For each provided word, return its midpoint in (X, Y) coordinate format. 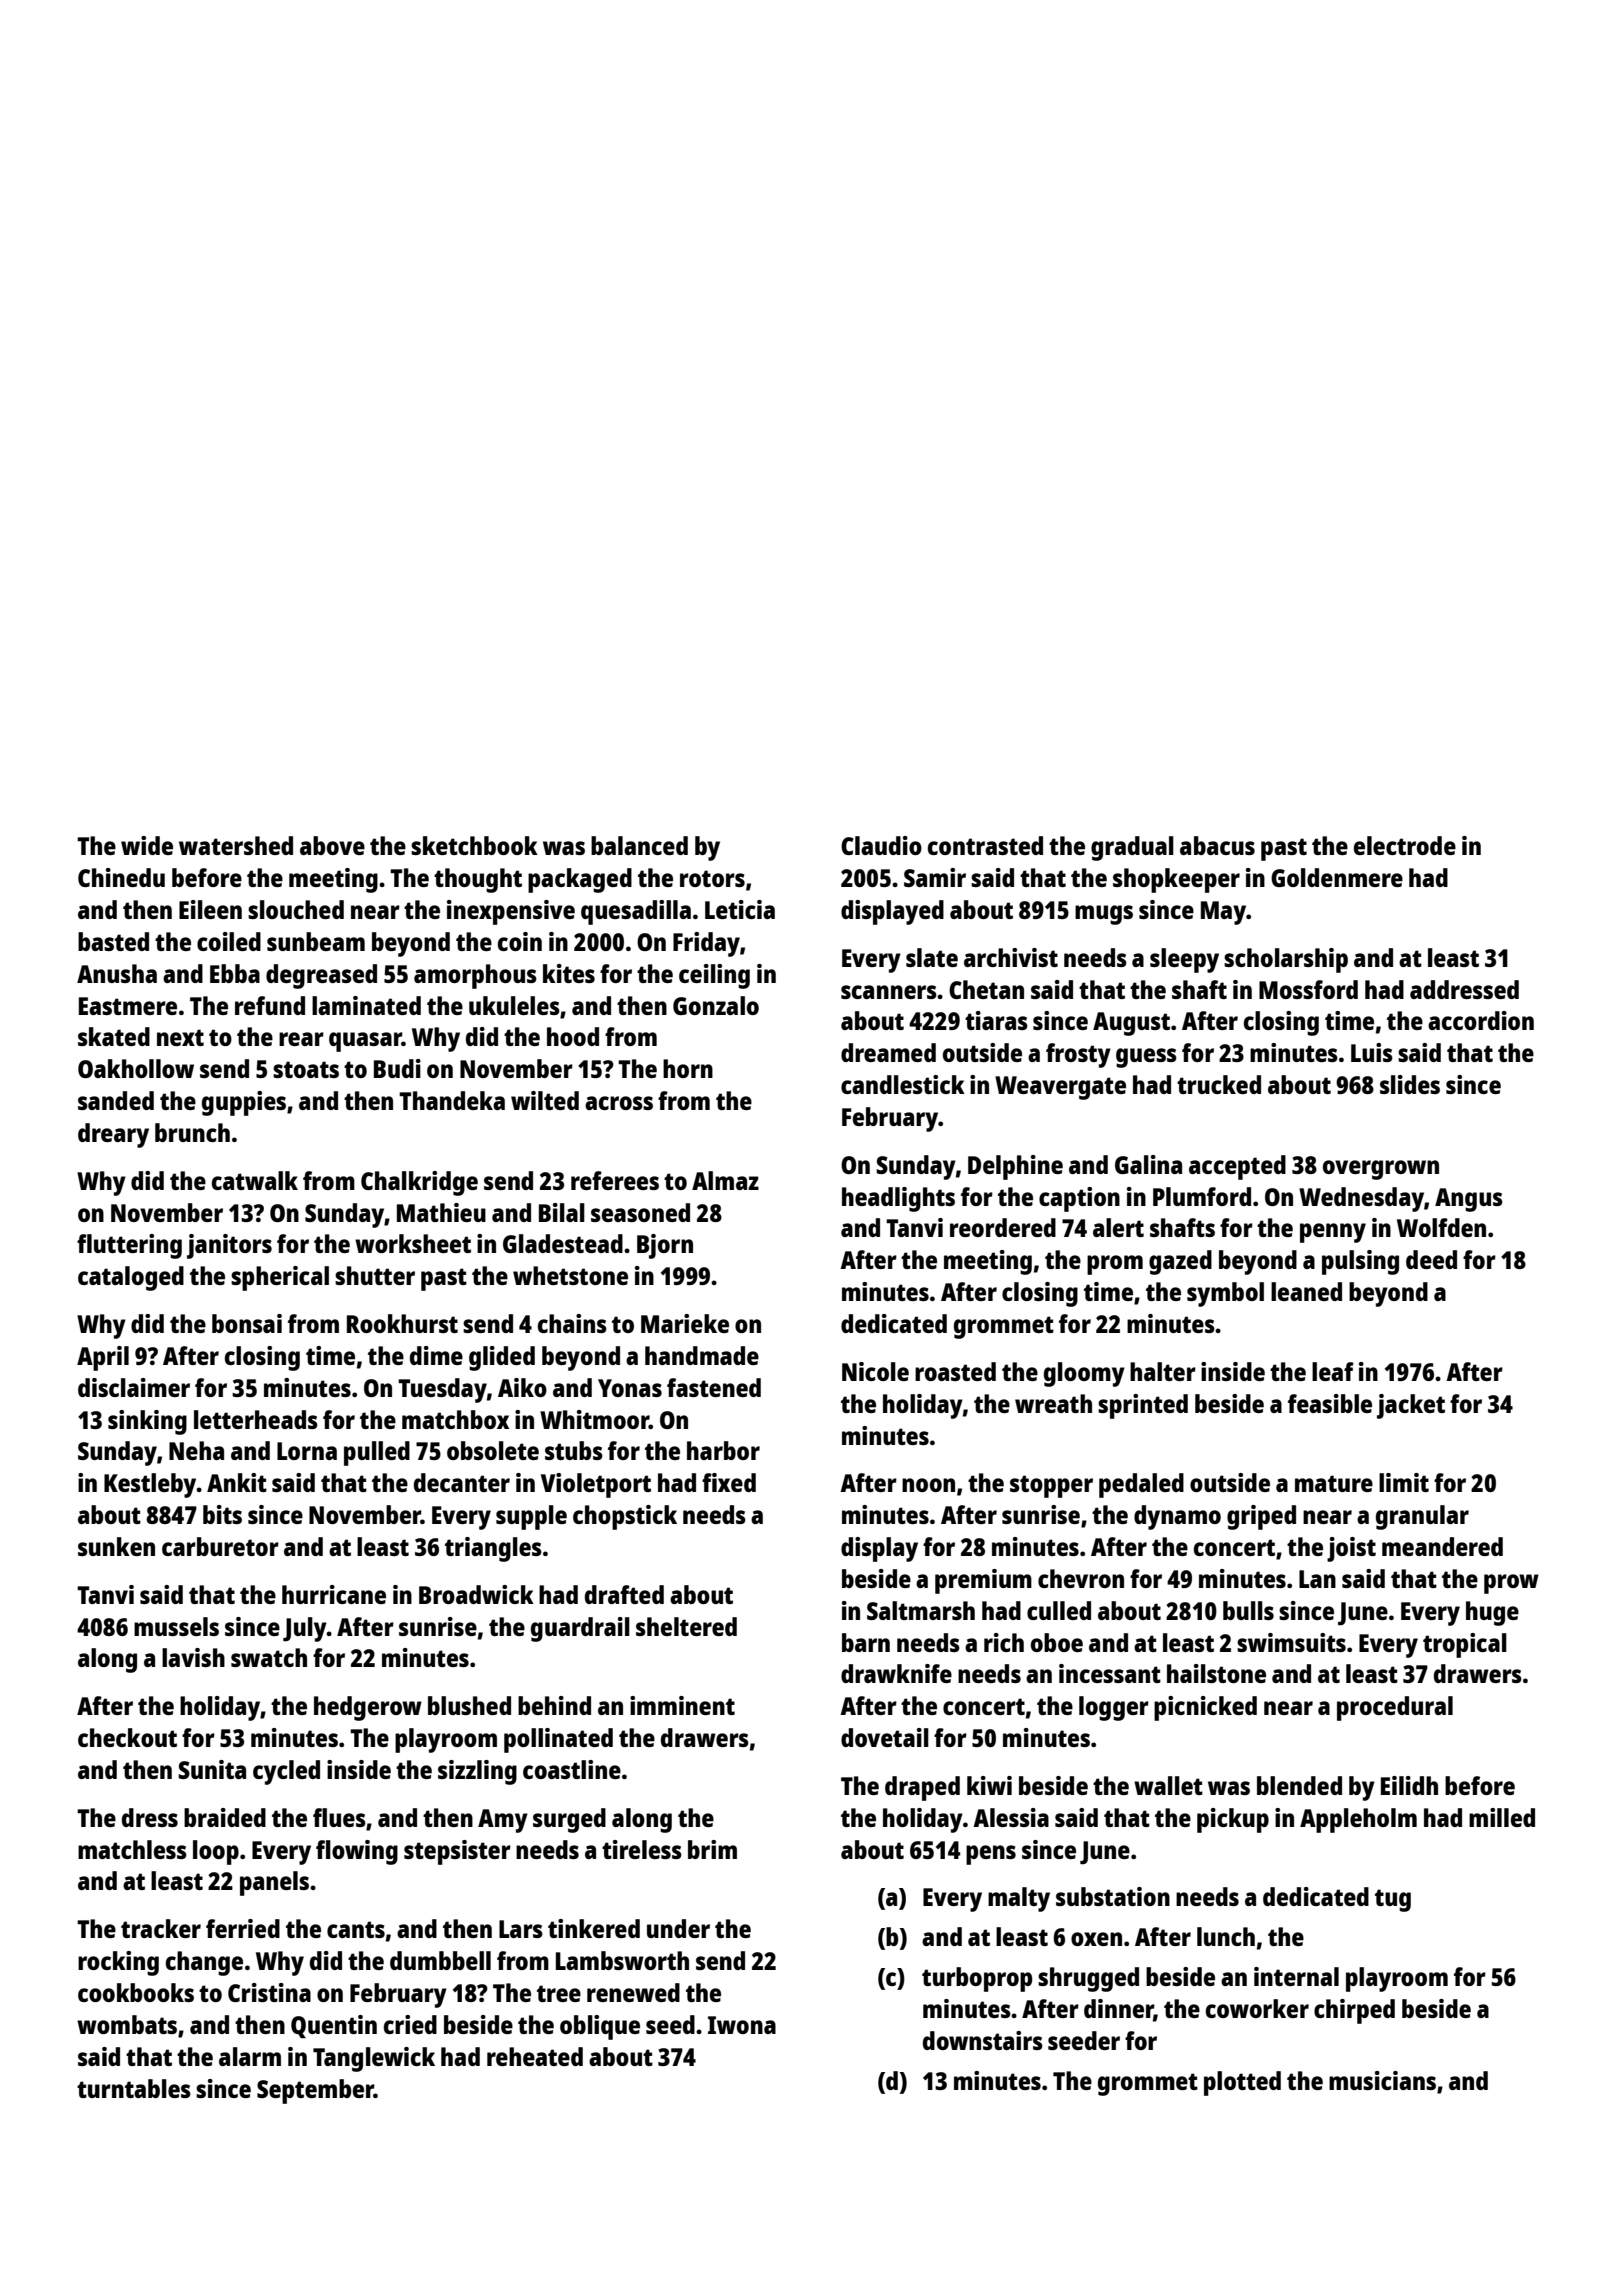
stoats (306, 1069)
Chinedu (121, 877)
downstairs (983, 2040)
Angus (1469, 1200)
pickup (1233, 1820)
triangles (493, 1549)
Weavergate (1060, 1088)
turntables (134, 2088)
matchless (132, 1849)
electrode (1405, 845)
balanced (639, 845)
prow (1511, 1584)
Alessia (1011, 1817)
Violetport (596, 1485)
